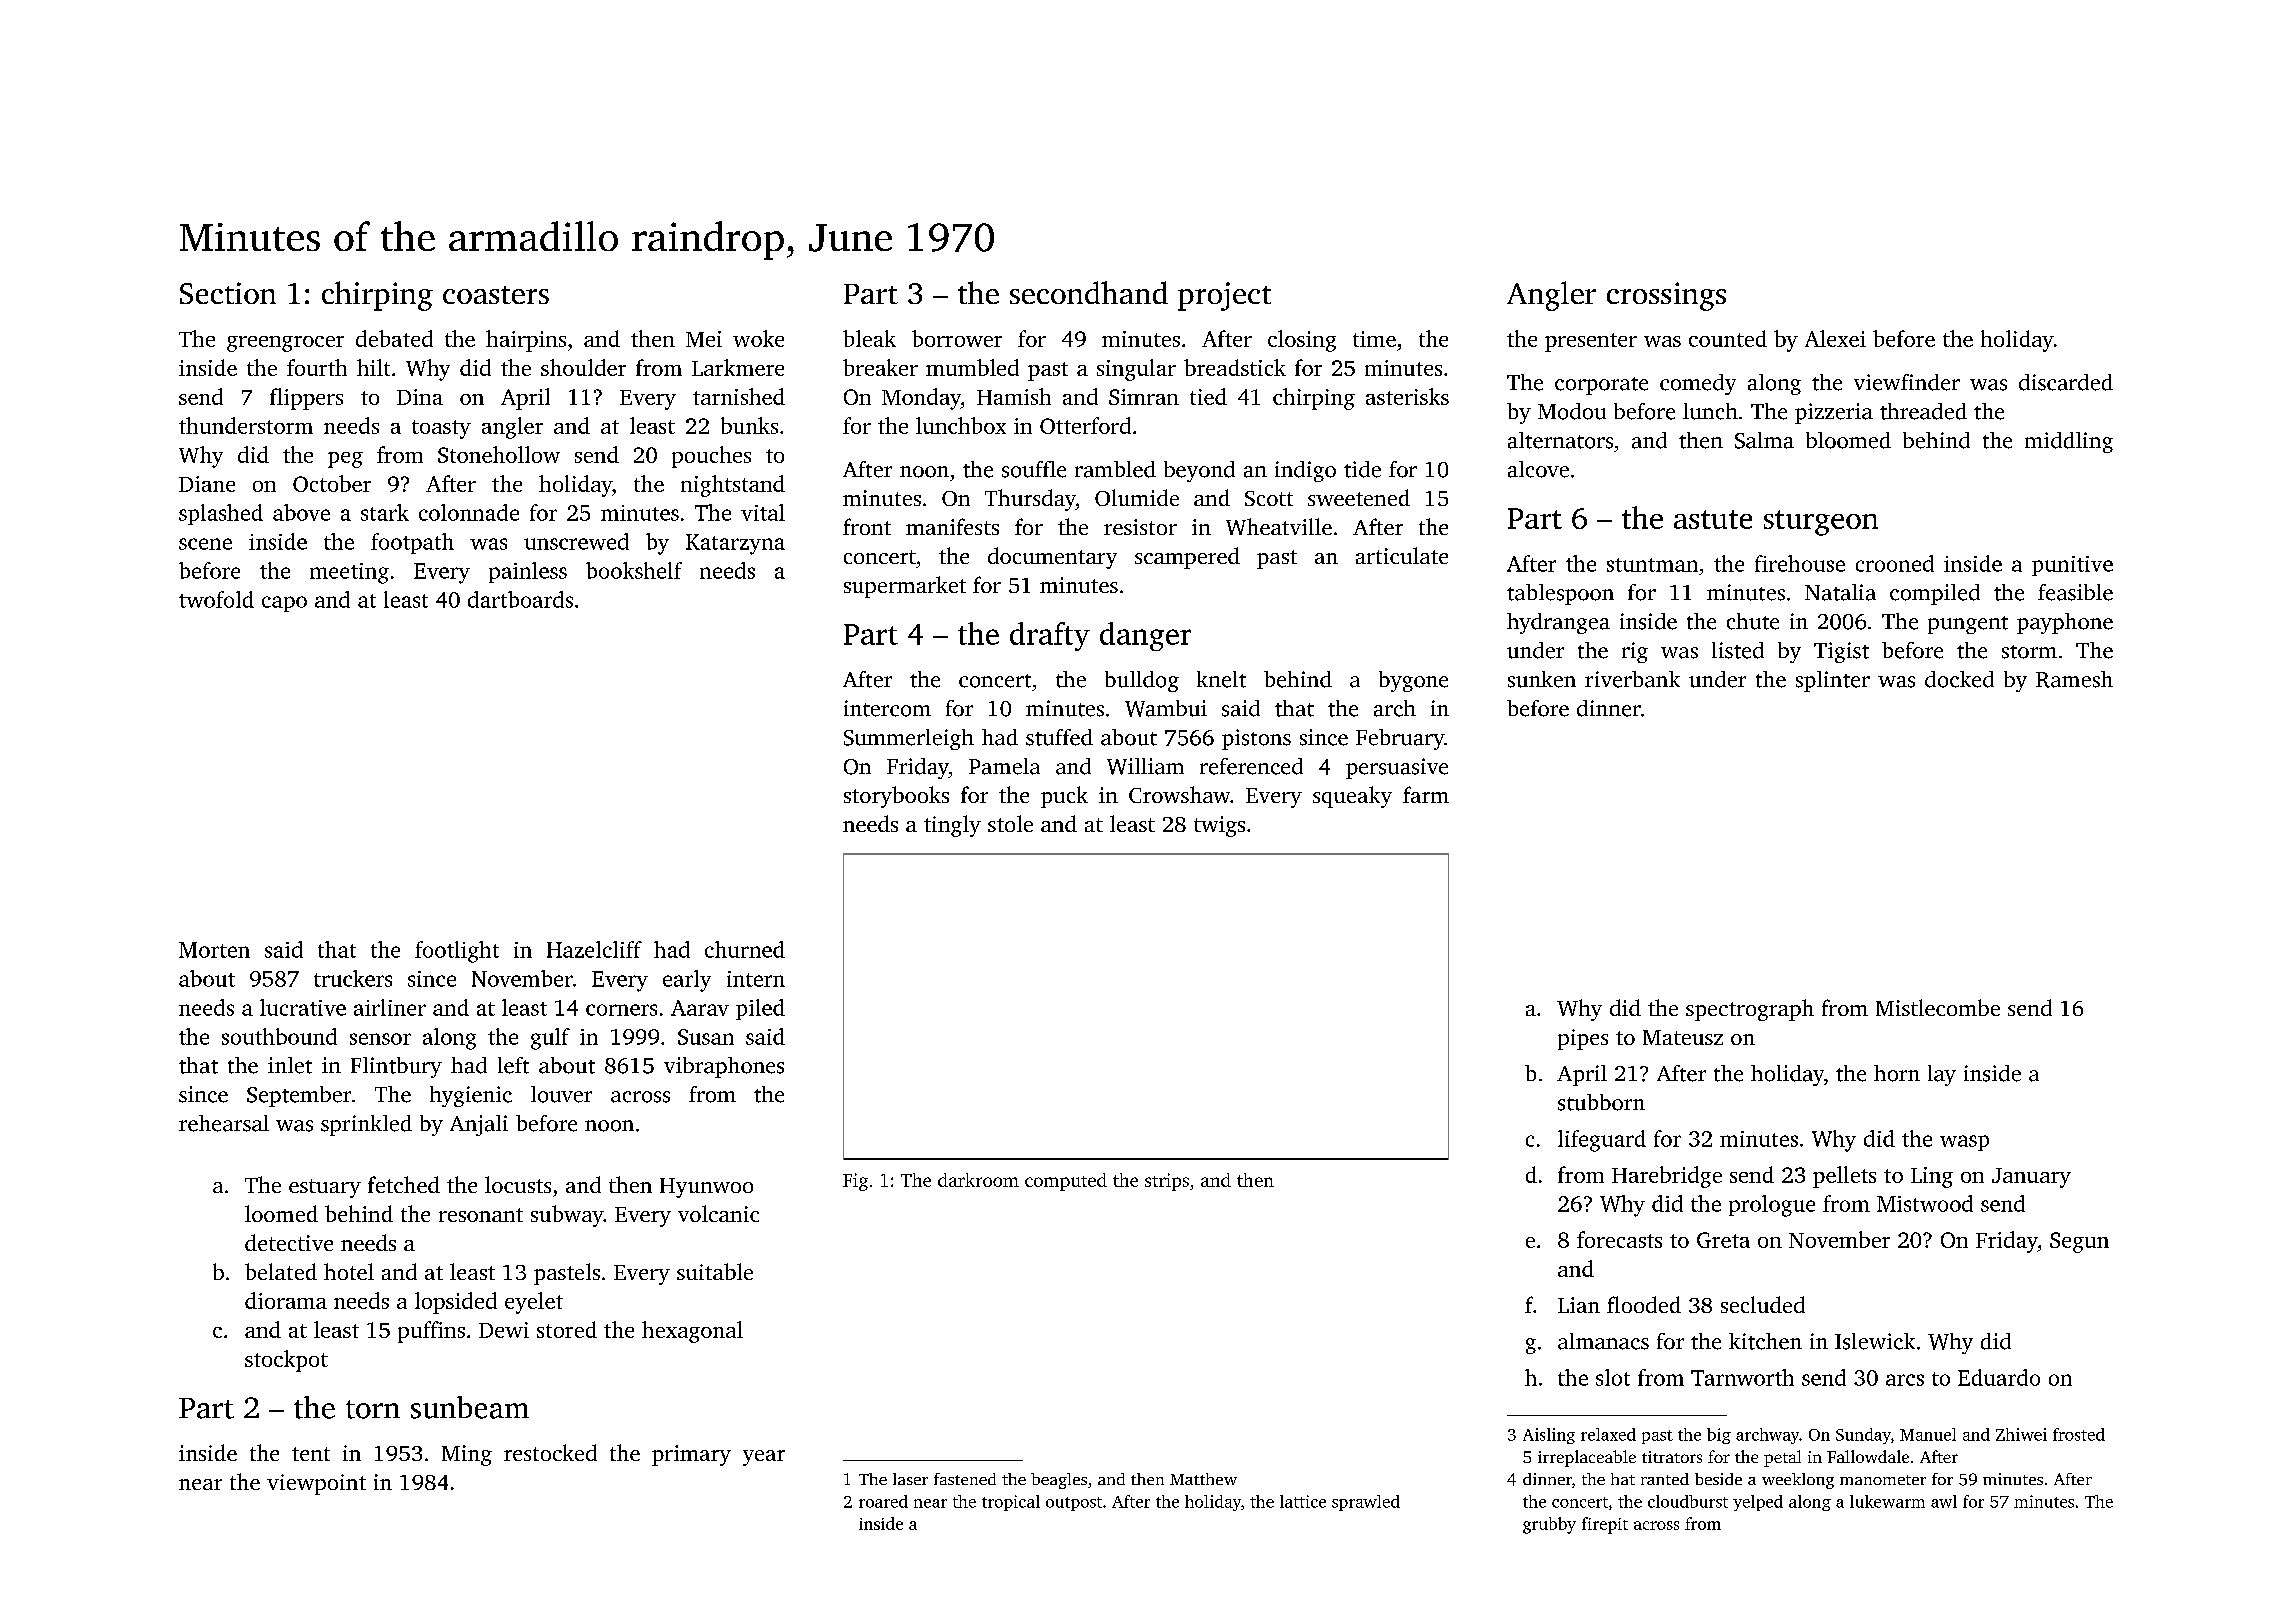 The width and height of the page is (2292, 1620). I want to click on bygone, so click(1413, 681).
